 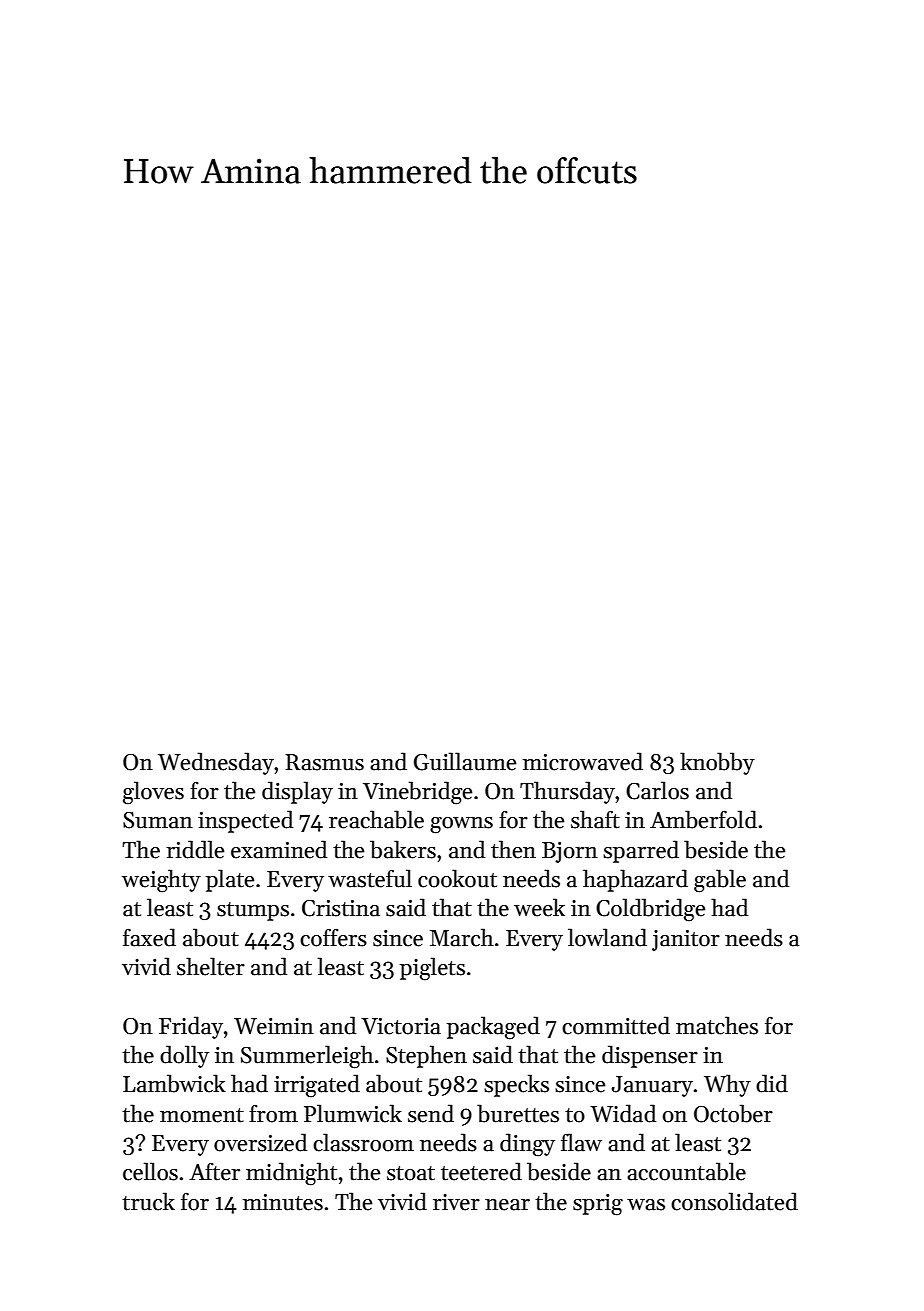 What do you see at coordinates (174, 1083) in the document?
I see `Lambwick` at bounding box center [174, 1083].
